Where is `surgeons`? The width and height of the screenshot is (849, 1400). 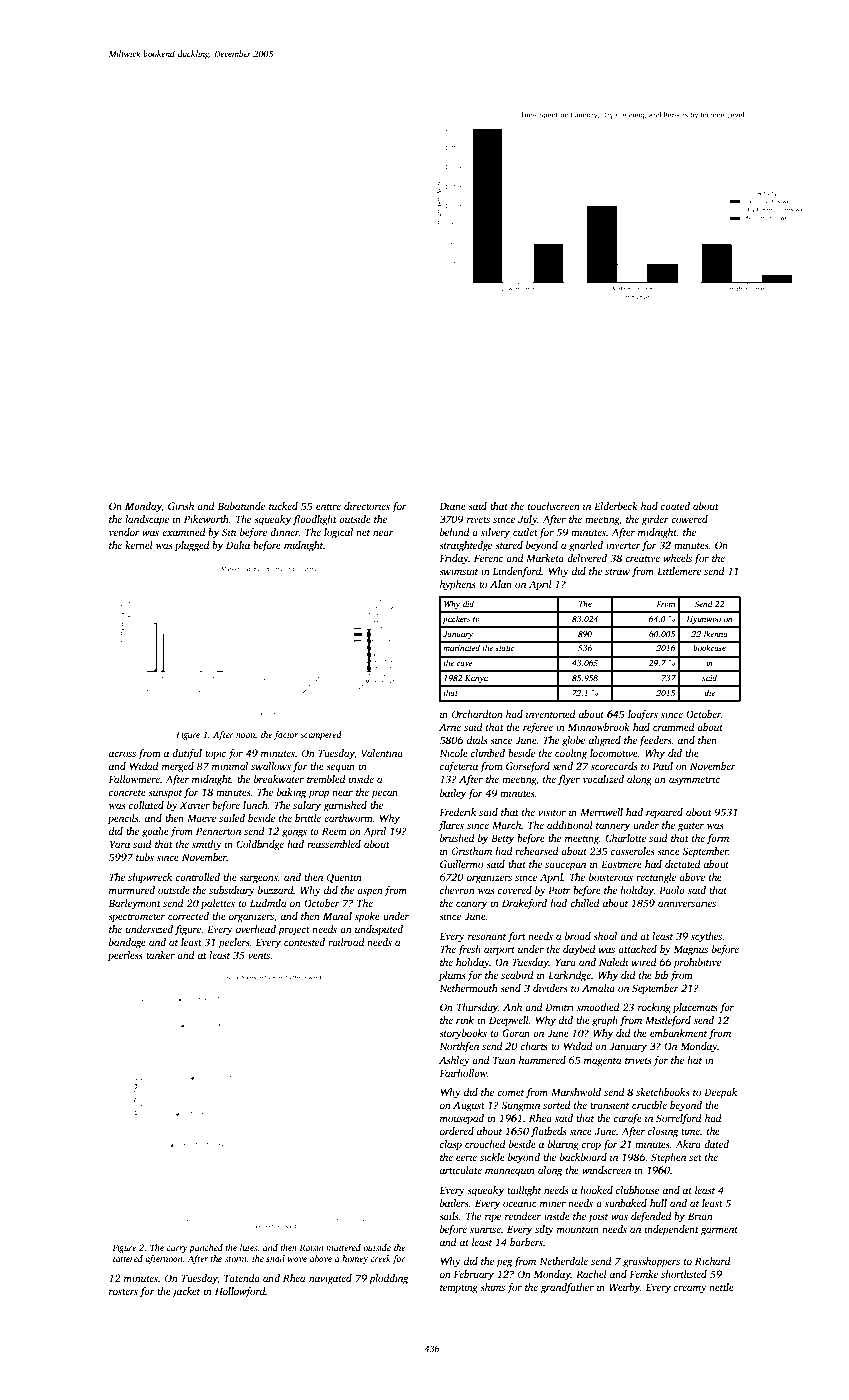
surgeons is located at coordinates (258, 879).
